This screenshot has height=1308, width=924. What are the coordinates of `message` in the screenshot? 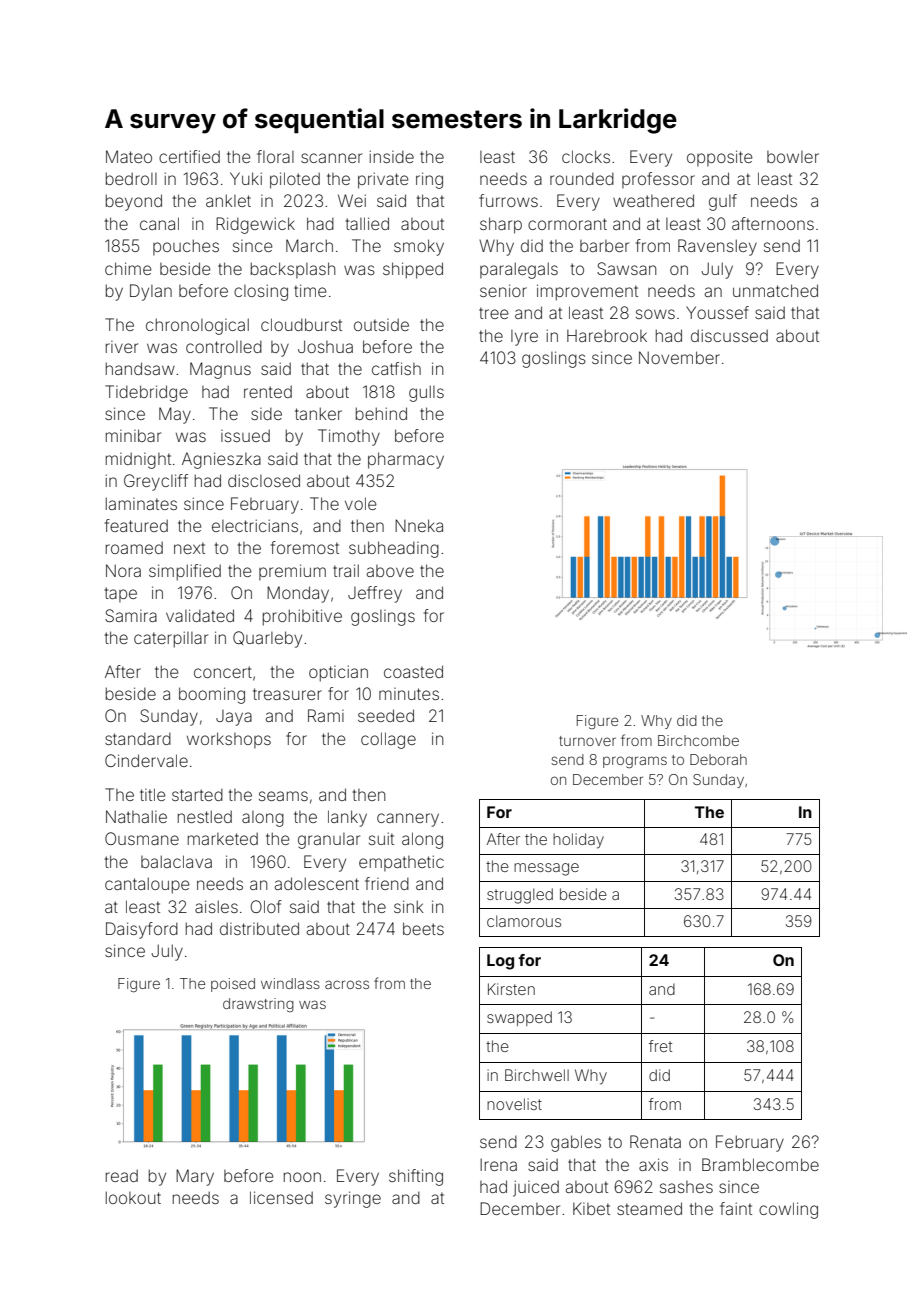 It's located at (546, 869).
